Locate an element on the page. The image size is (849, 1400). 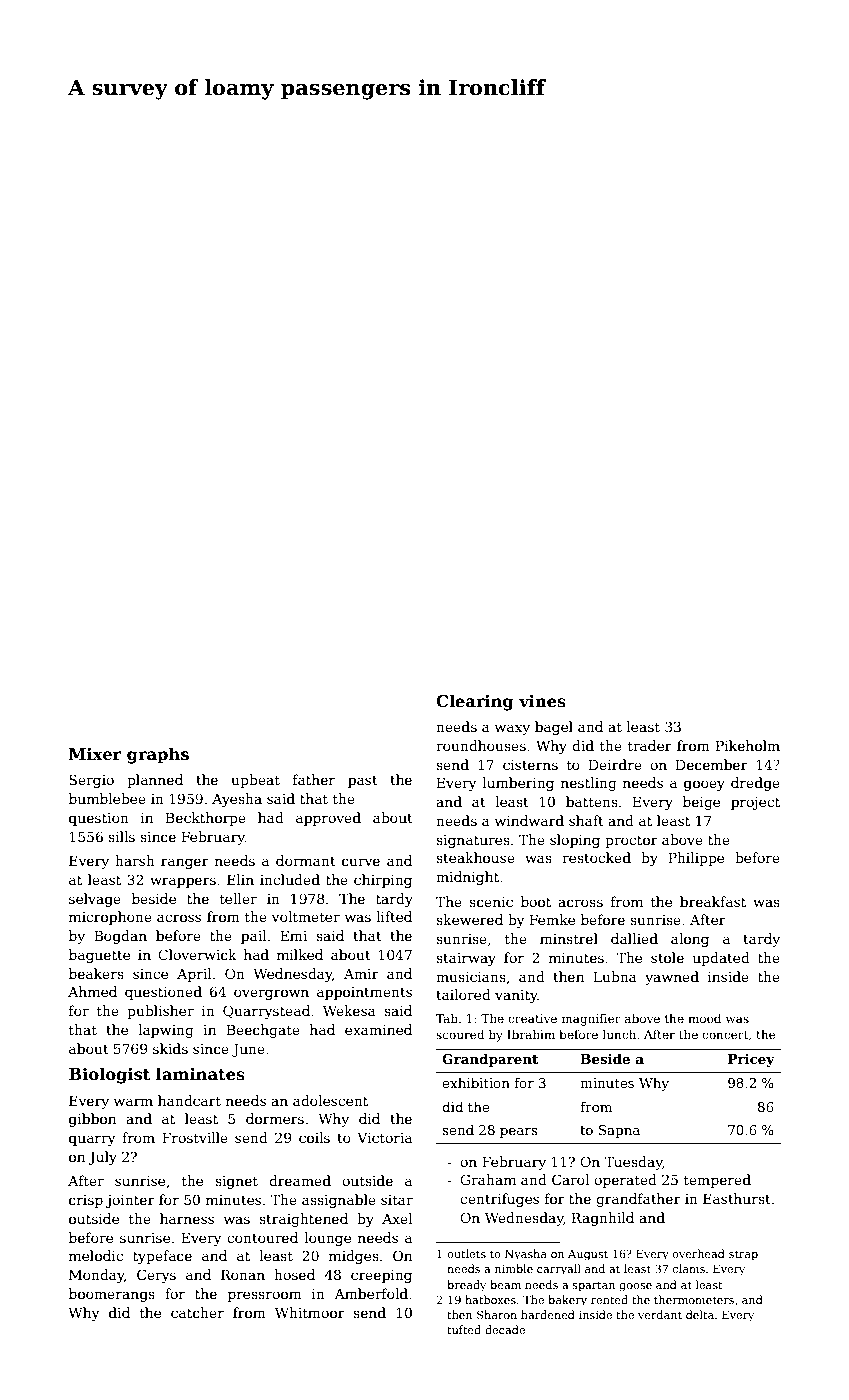
lifted is located at coordinates (394, 916).
